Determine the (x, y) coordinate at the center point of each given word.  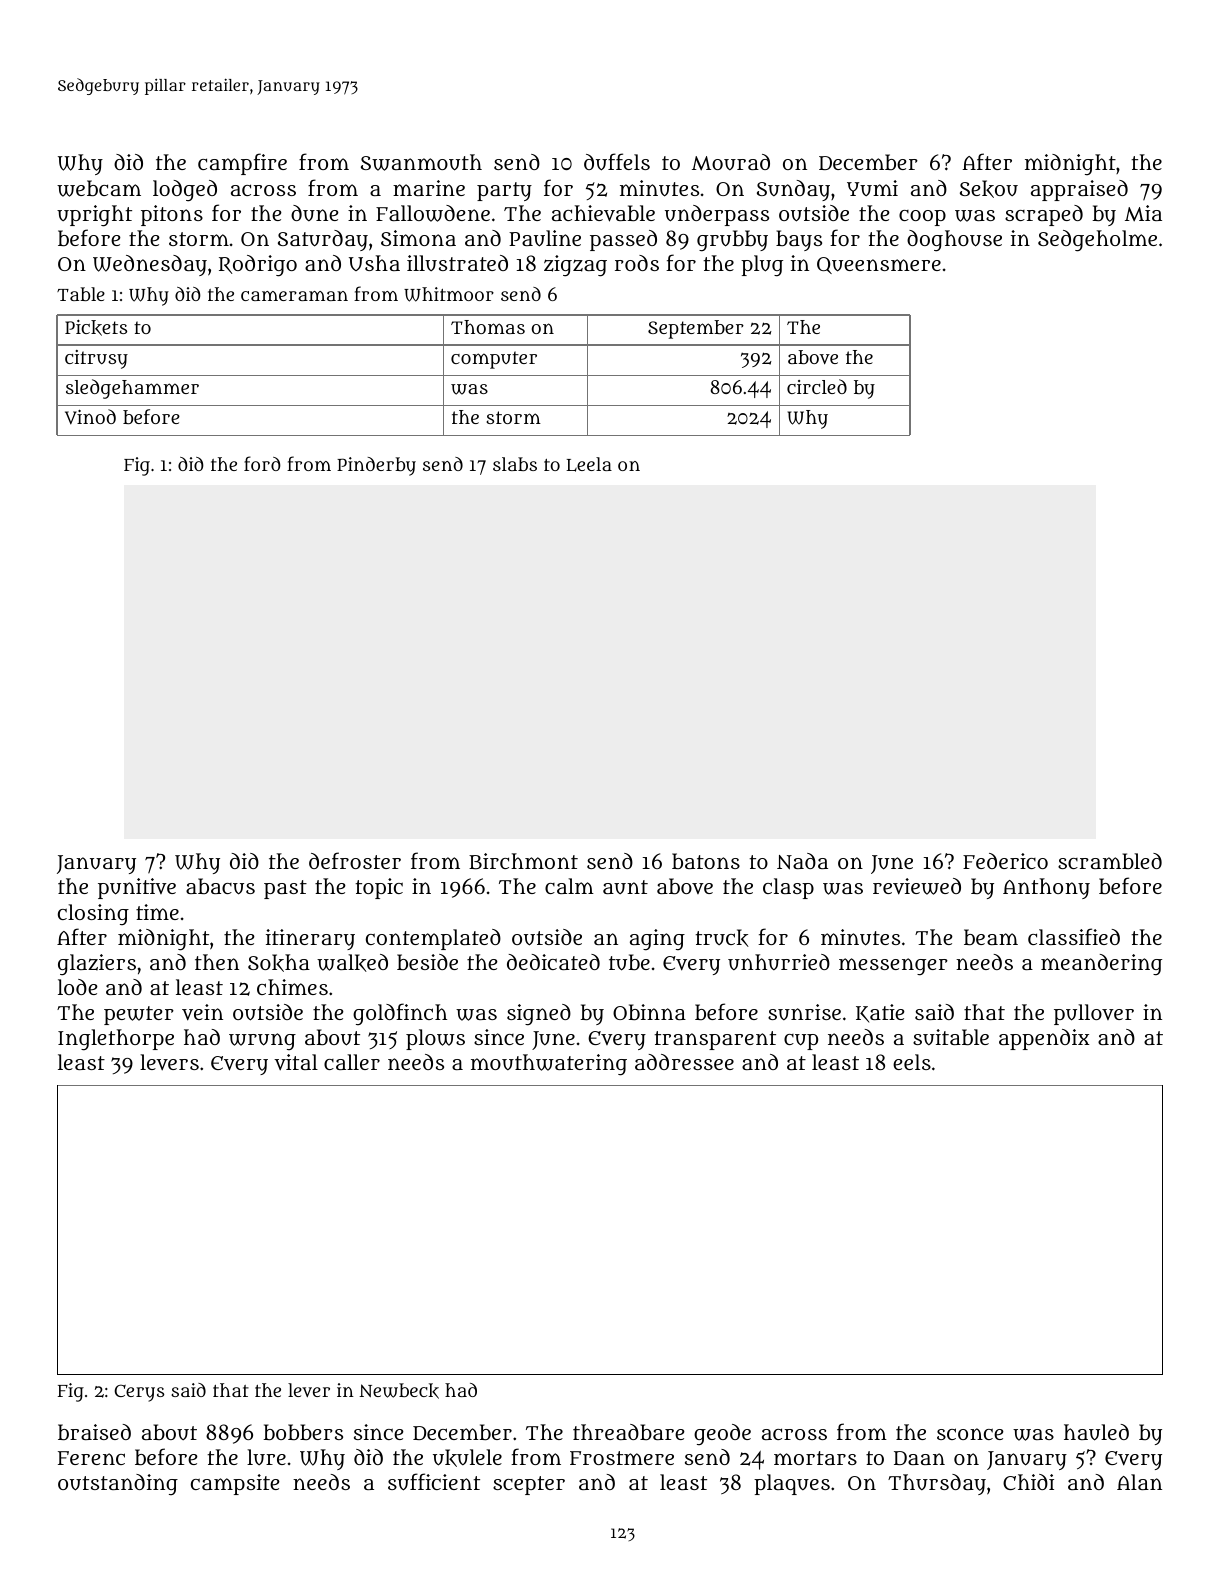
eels (912, 1062)
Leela (589, 464)
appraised (1079, 190)
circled (817, 386)
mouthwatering (549, 1065)
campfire (242, 164)
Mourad (731, 162)
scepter (529, 1485)
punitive (137, 888)
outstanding (118, 1484)
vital (296, 1062)
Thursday (937, 1484)
